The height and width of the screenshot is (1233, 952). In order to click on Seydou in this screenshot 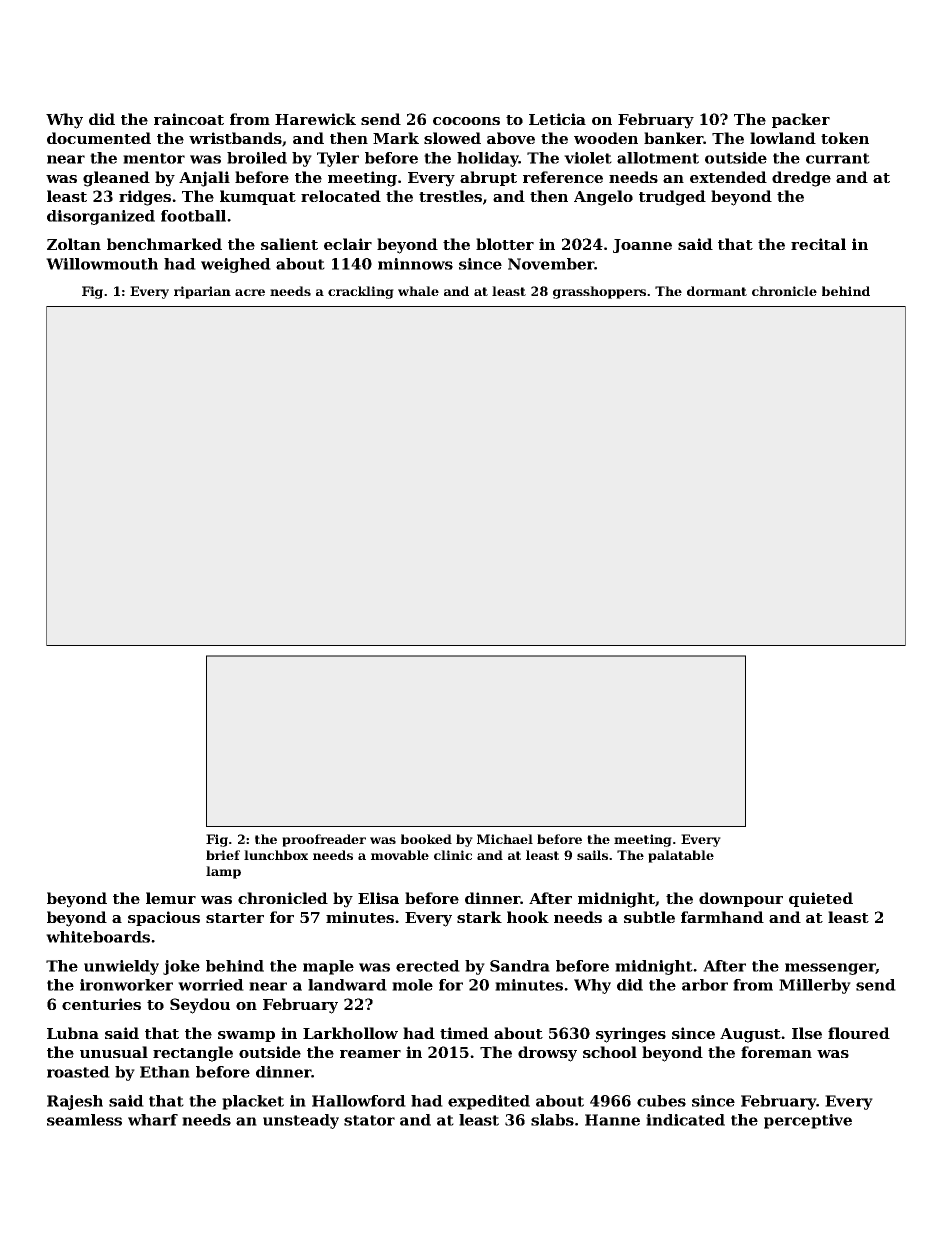, I will do `click(200, 1006)`.
